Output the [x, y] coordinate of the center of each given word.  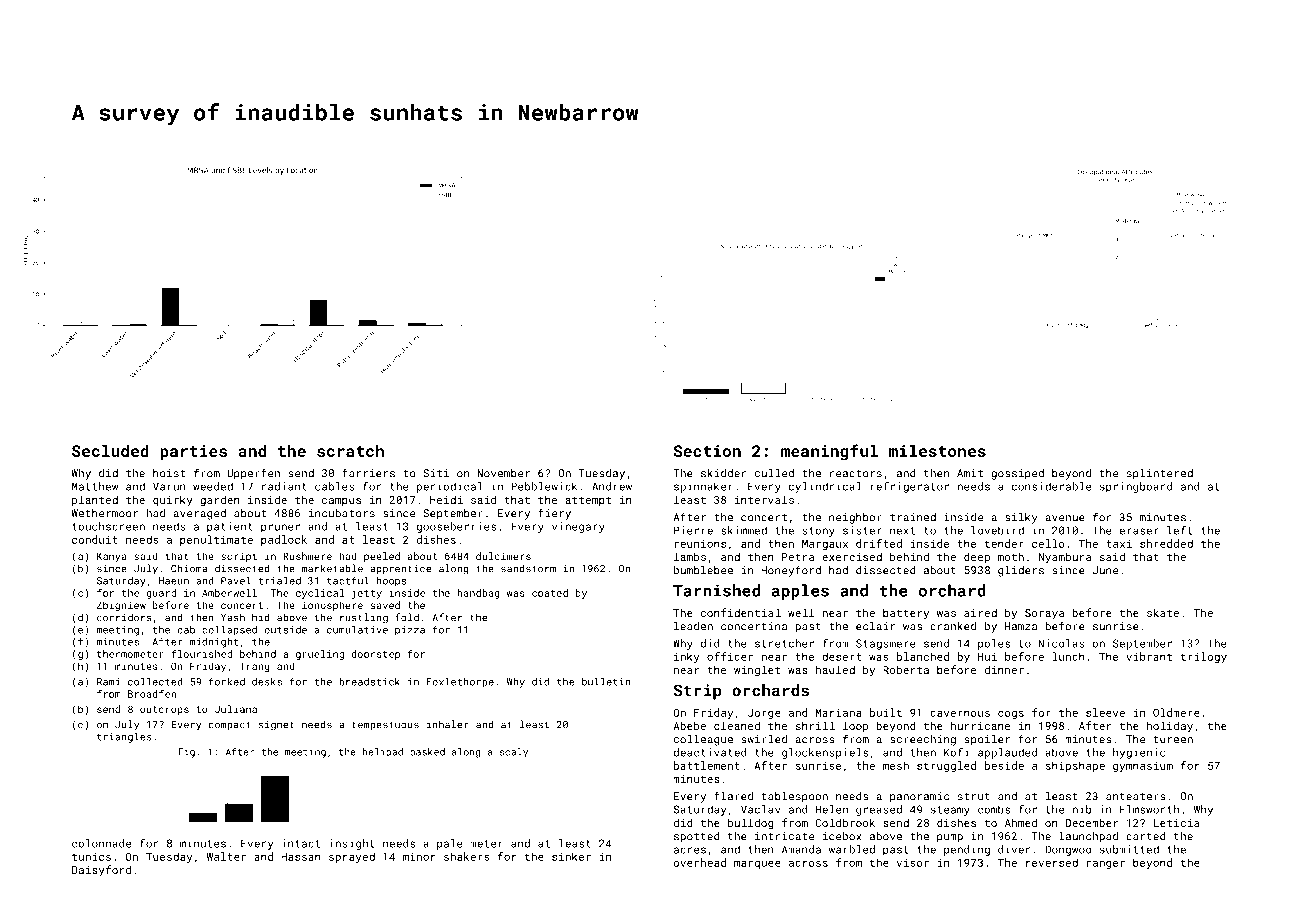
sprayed [352, 857]
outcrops [164, 710]
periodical [450, 487]
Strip [697, 692]
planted [95, 500]
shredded [1166, 543]
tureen [1173, 740]
